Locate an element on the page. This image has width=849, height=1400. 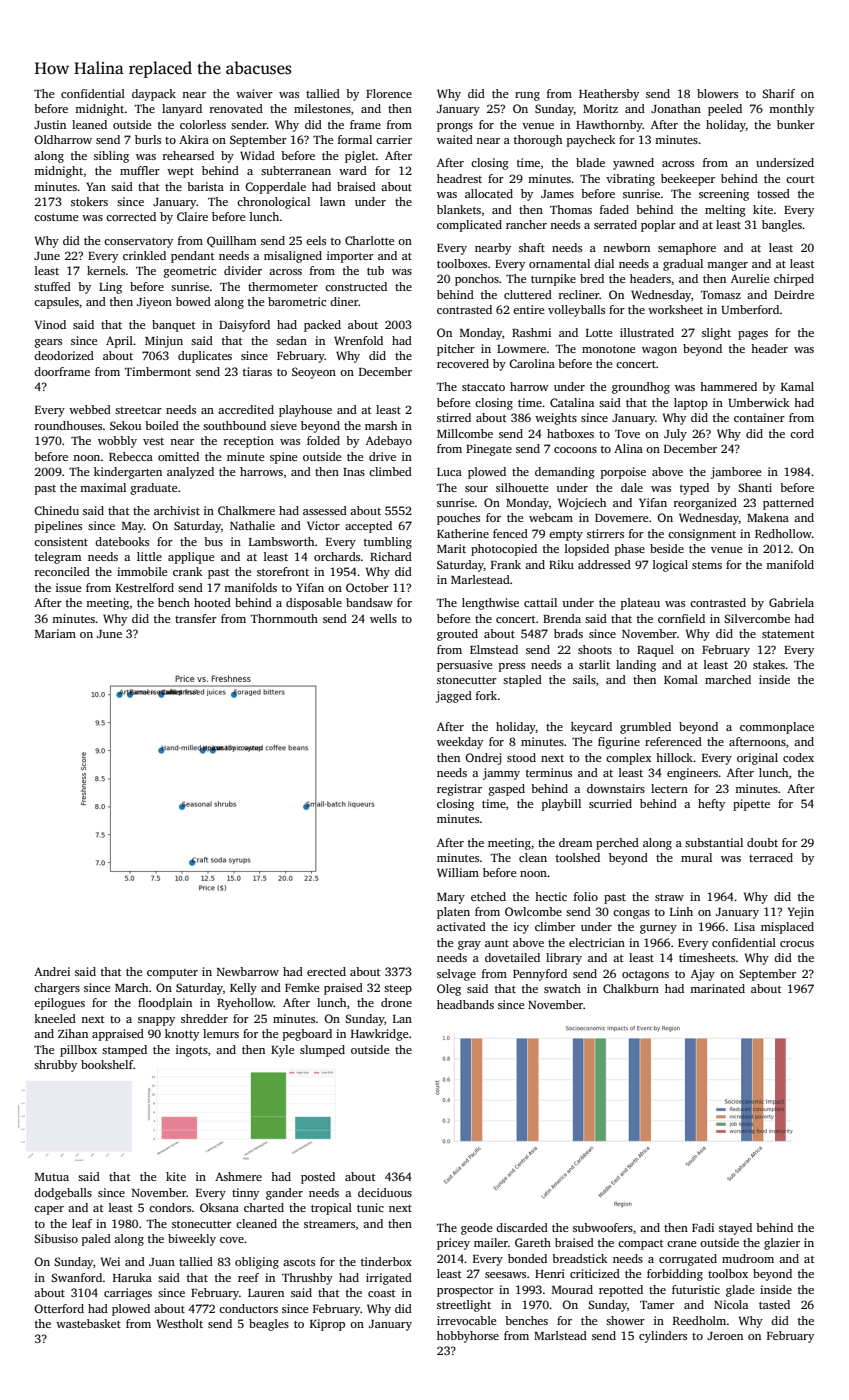
lawn is located at coordinates (332, 201).
